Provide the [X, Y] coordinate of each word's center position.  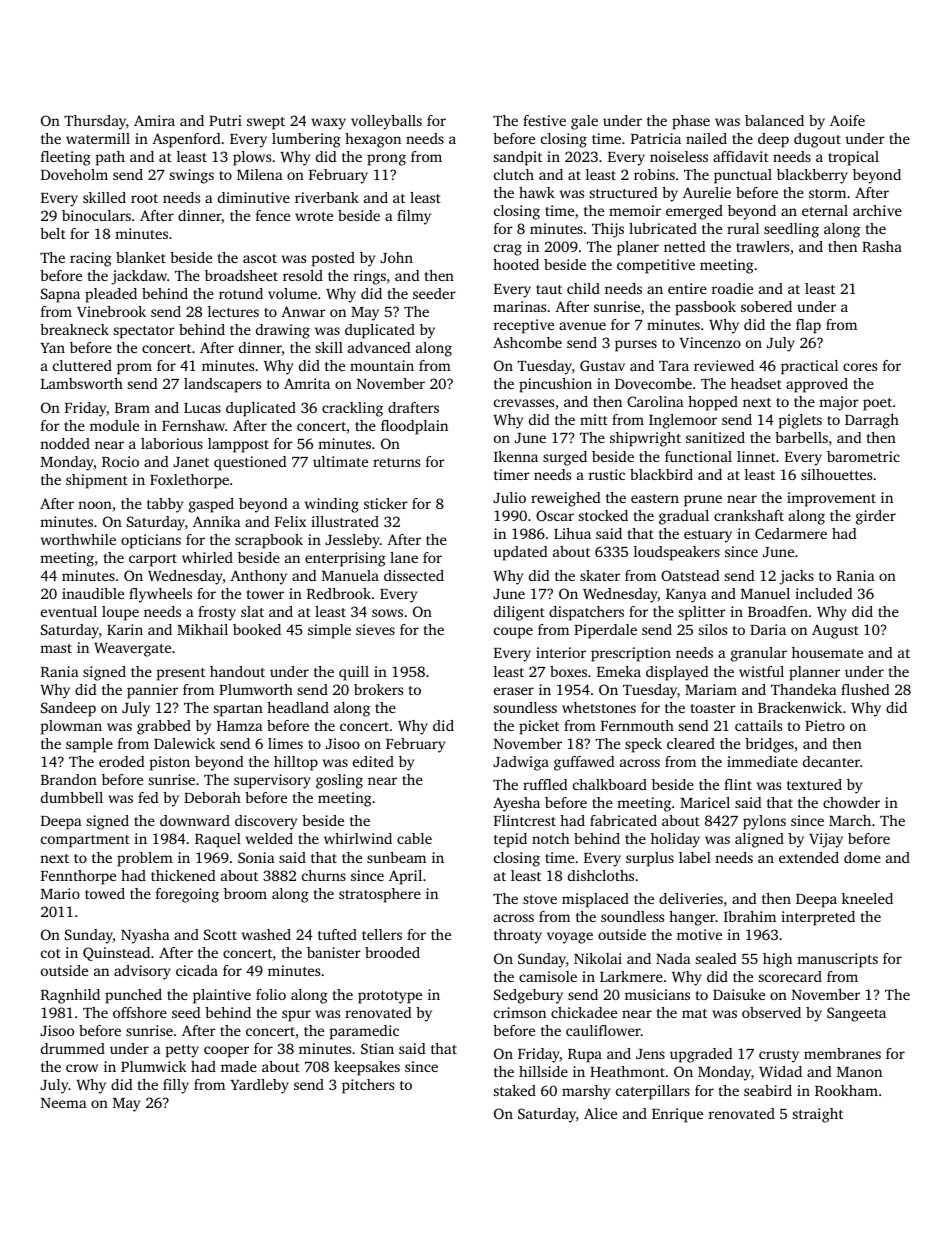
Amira [154, 120]
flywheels [160, 595]
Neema [64, 1103]
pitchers [368, 1086]
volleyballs [386, 122]
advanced [379, 347]
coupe [513, 633]
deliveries [691, 898]
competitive [656, 266]
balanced [774, 120]
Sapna [60, 295]
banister [334, 952]
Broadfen [778, 611]
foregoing [187, 895]
